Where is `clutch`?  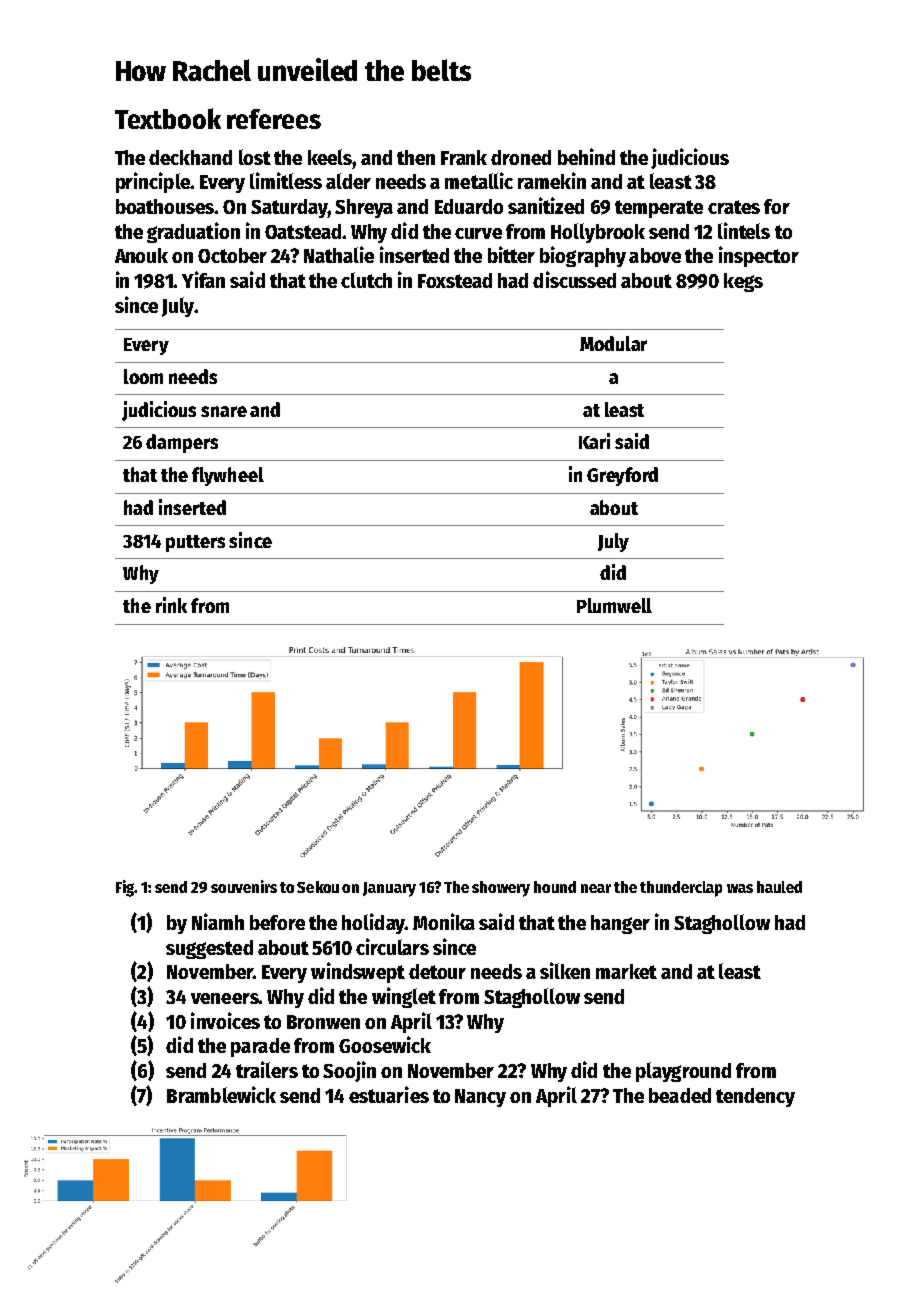 clutch is located at coordinates (366, 280).
